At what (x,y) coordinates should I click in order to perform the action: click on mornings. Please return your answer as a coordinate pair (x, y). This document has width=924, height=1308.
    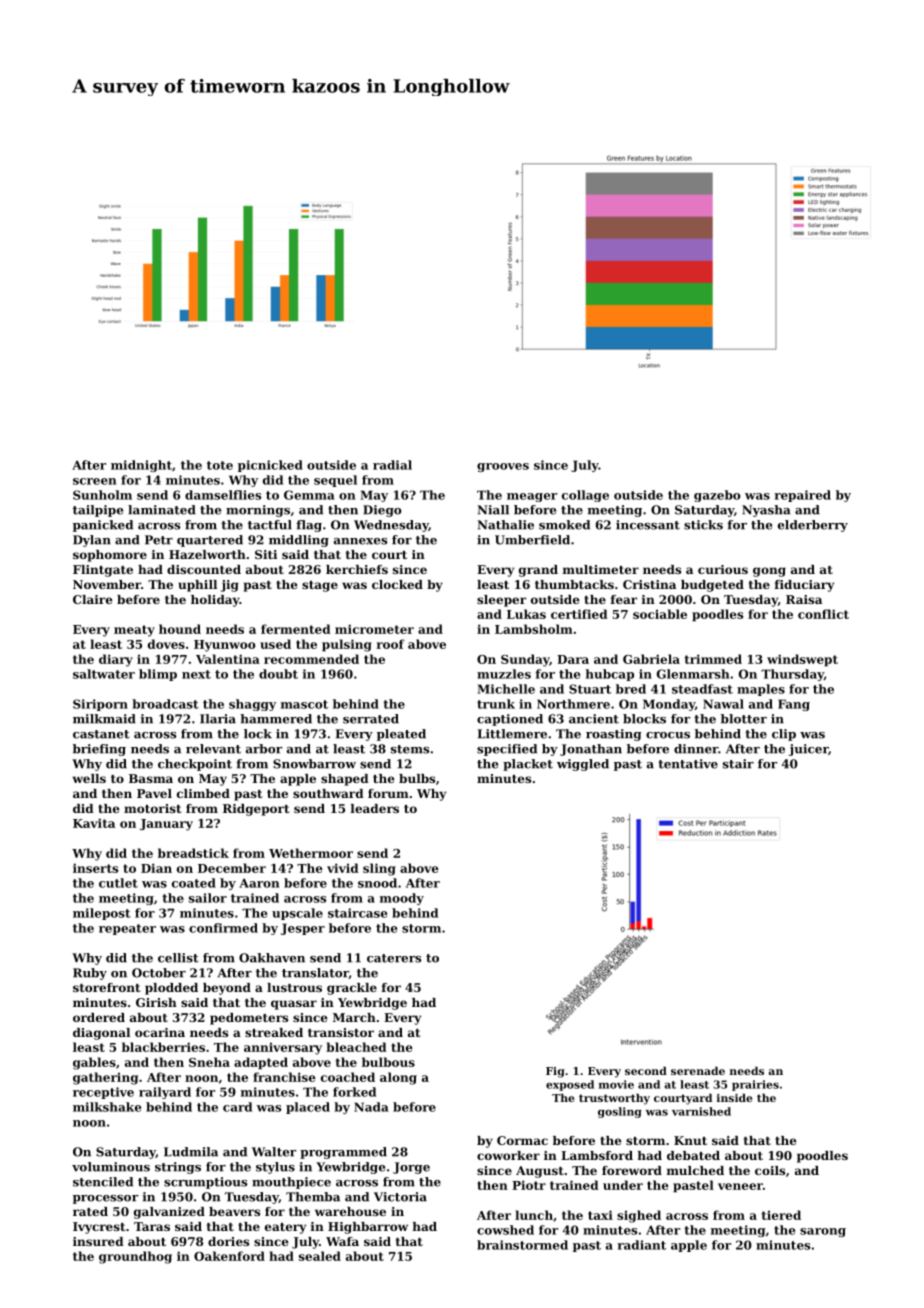
    Looking at the image, I should click on (258, 511).
